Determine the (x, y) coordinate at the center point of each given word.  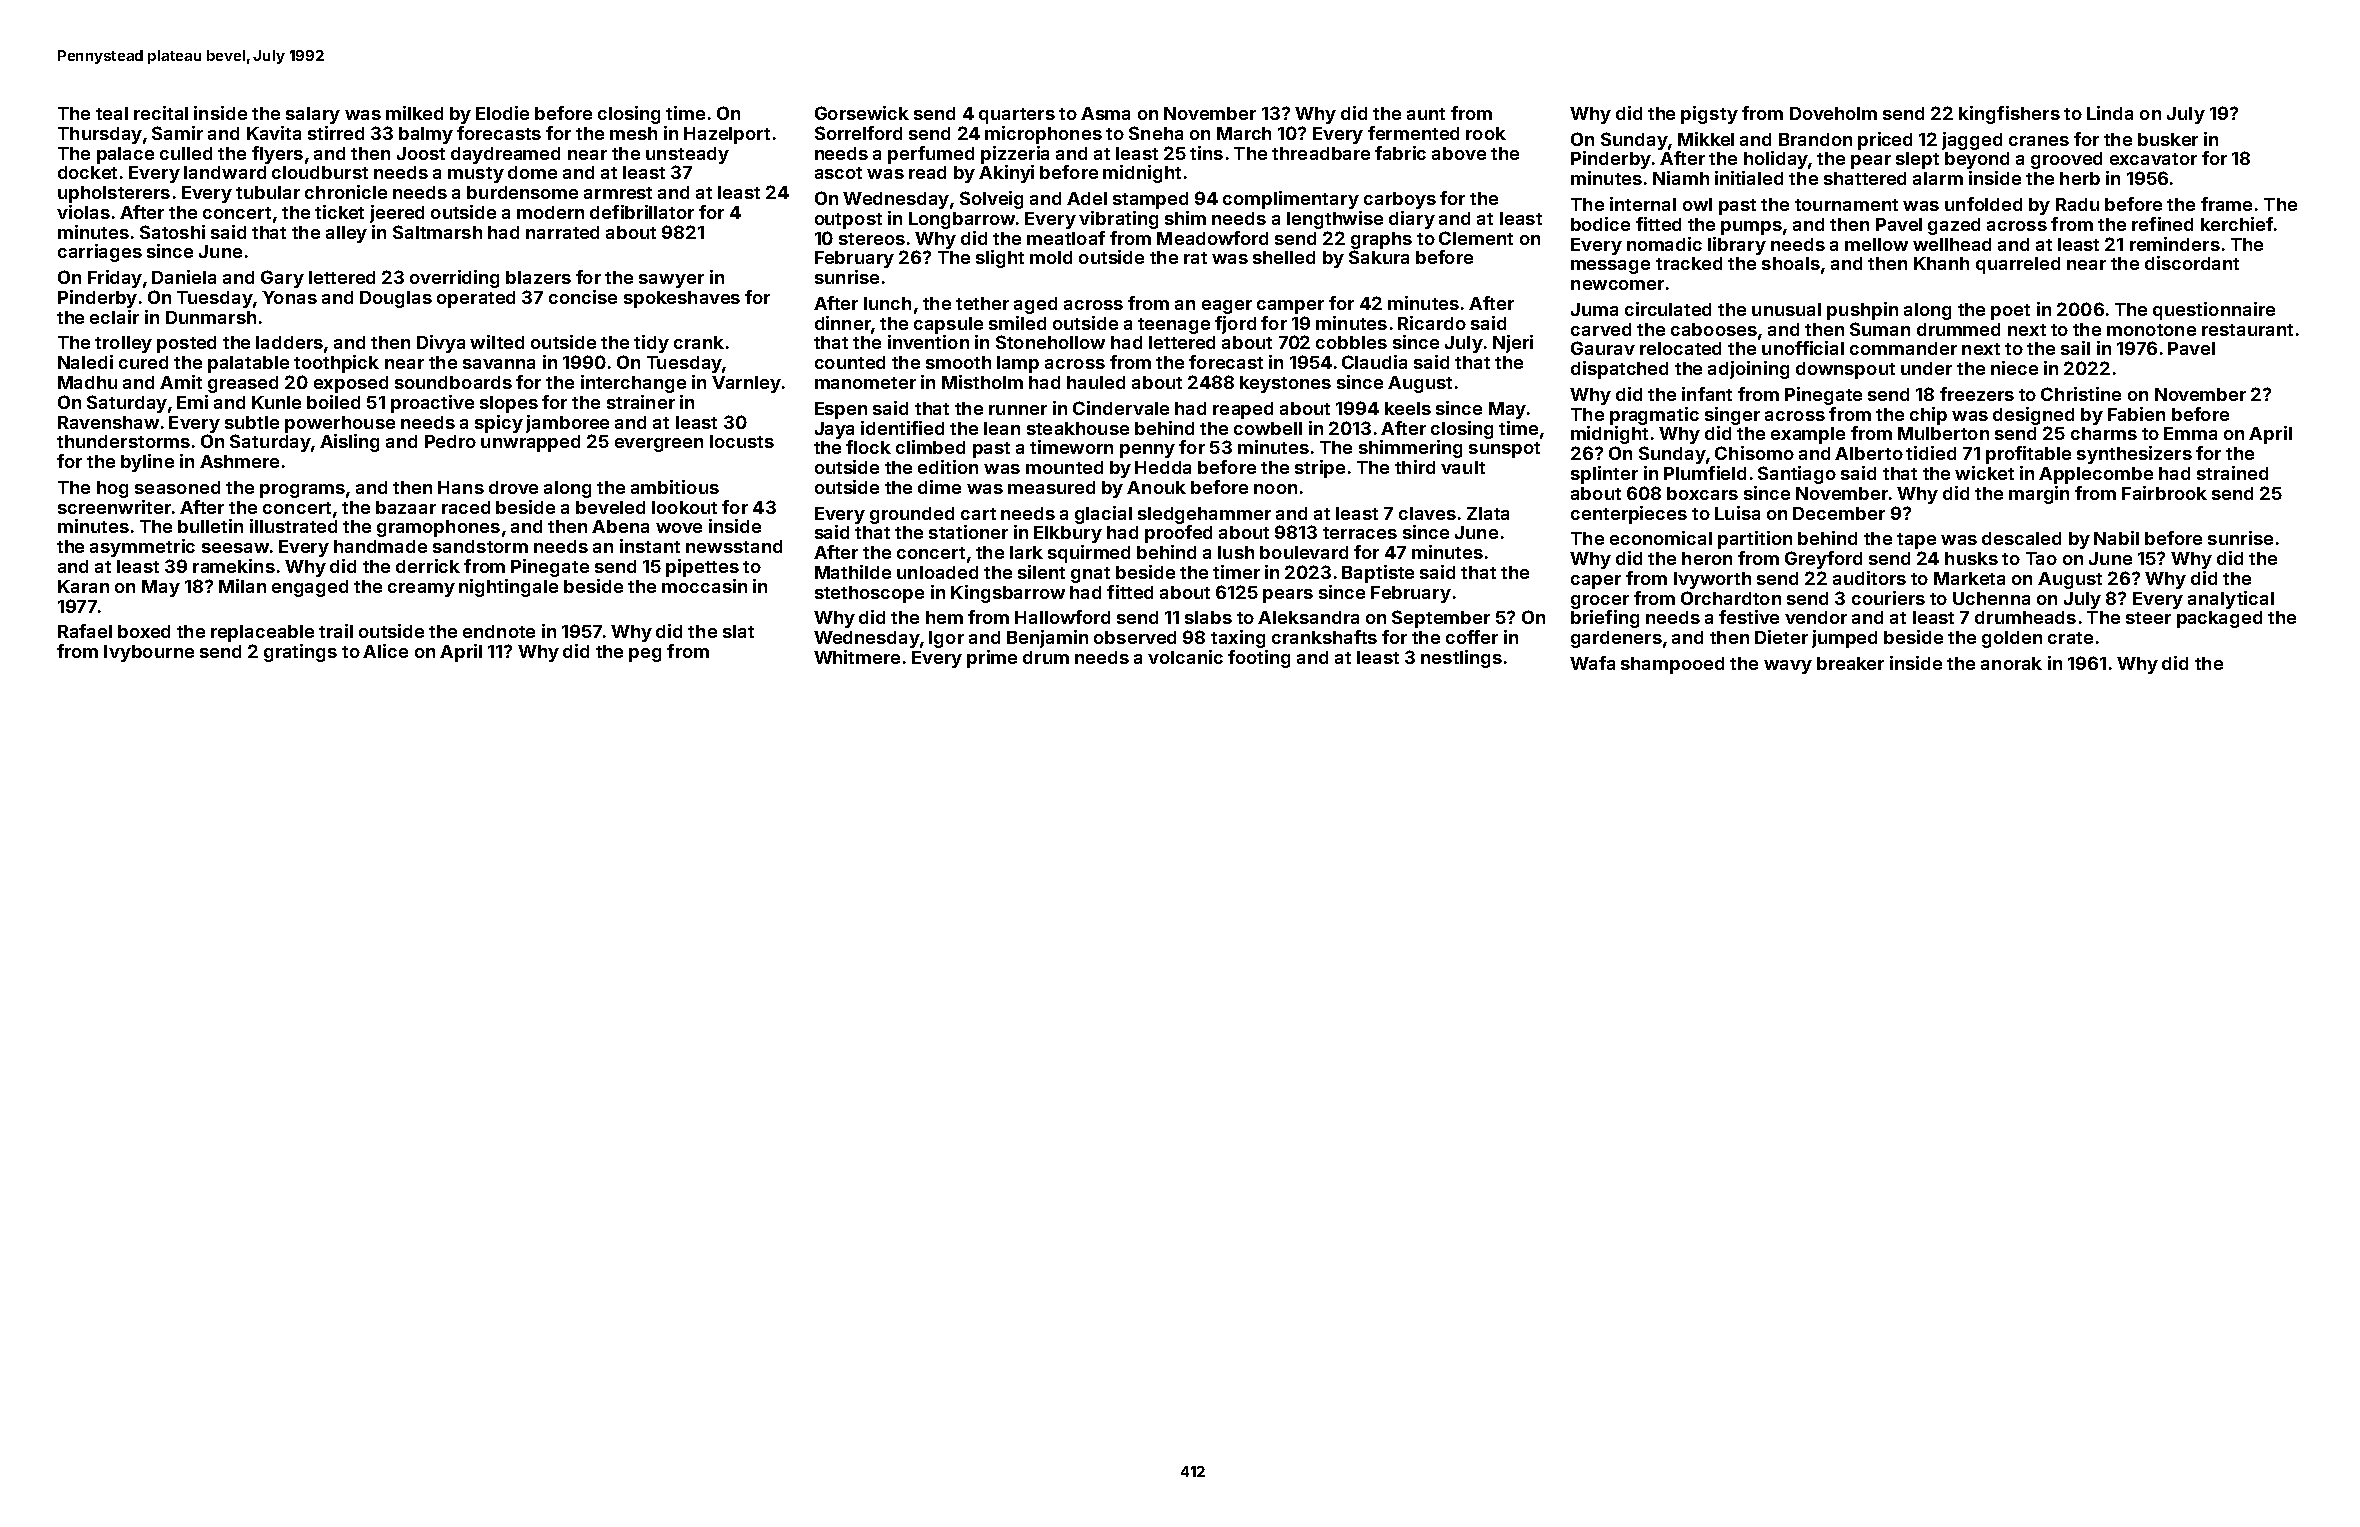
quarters (1017, 116)
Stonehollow (1050, 342)
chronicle (346, 192)
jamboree (567, 424)
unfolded (1983, 204)
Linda (2110, 113)
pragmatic (1654, 416)
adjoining (1748, 370)
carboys (1400, 200)
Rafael (85, 631)
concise (583, 297)
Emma (2190, 433)
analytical (2231, 600)
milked (414, 113)
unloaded (937, 572)
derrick (428, 566)
